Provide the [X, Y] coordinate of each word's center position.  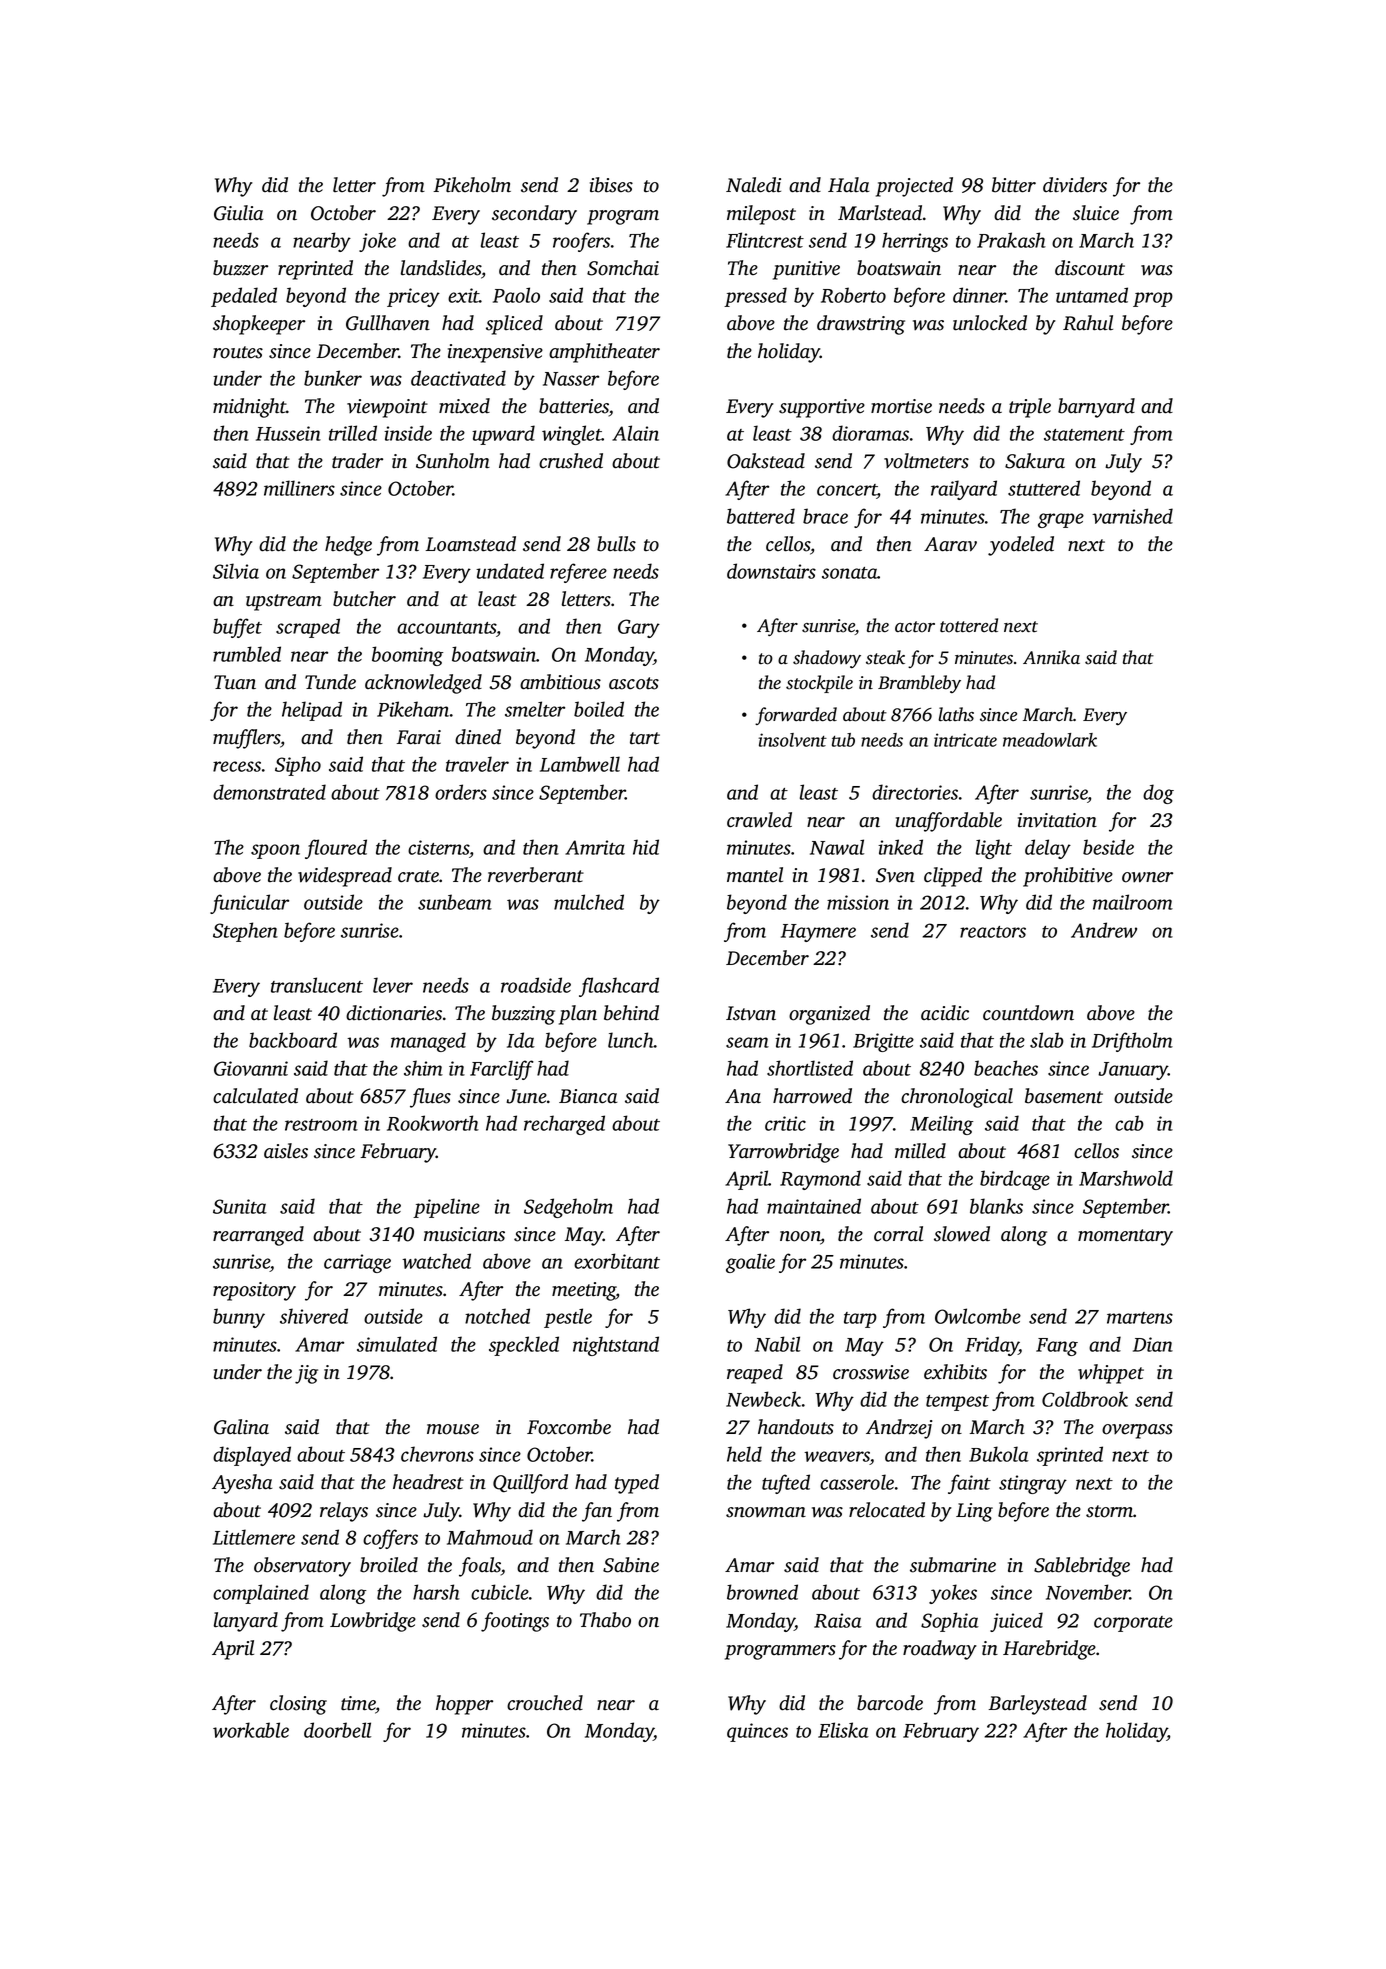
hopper [464, 1705]
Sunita [240, 1206]
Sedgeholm [568, 1208]
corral [898, 1234]
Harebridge [1049, 1650]
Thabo [605, 1620]
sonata [850, 573]
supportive [822, 408]
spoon [275, 851]
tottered [969, 625]
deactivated [458, 378]
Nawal [837, 847]
